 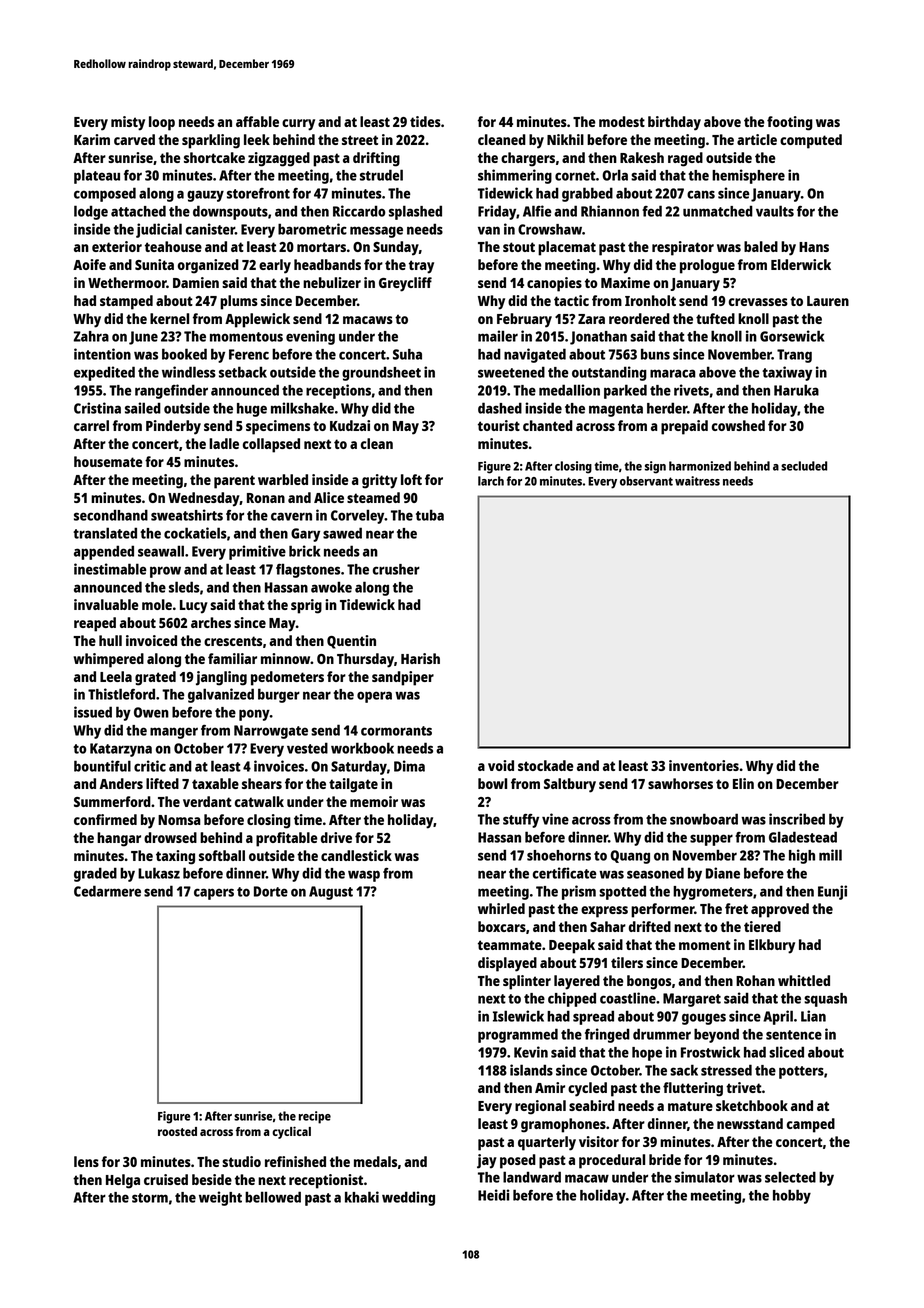 I want to click on mill, so click(x=830, y=855).
